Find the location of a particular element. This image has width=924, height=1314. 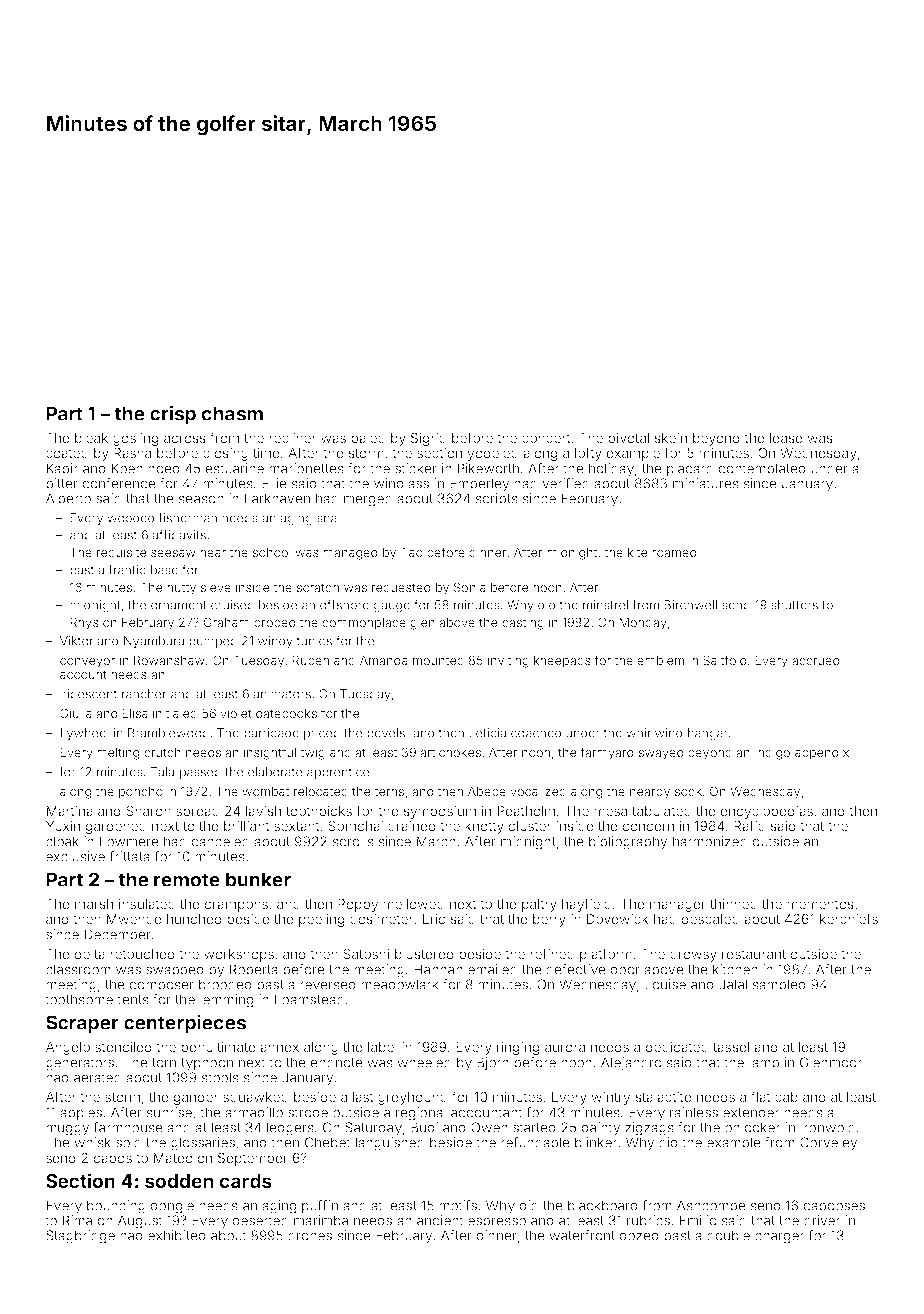

Rhys is located at coordinates (84, 623).
